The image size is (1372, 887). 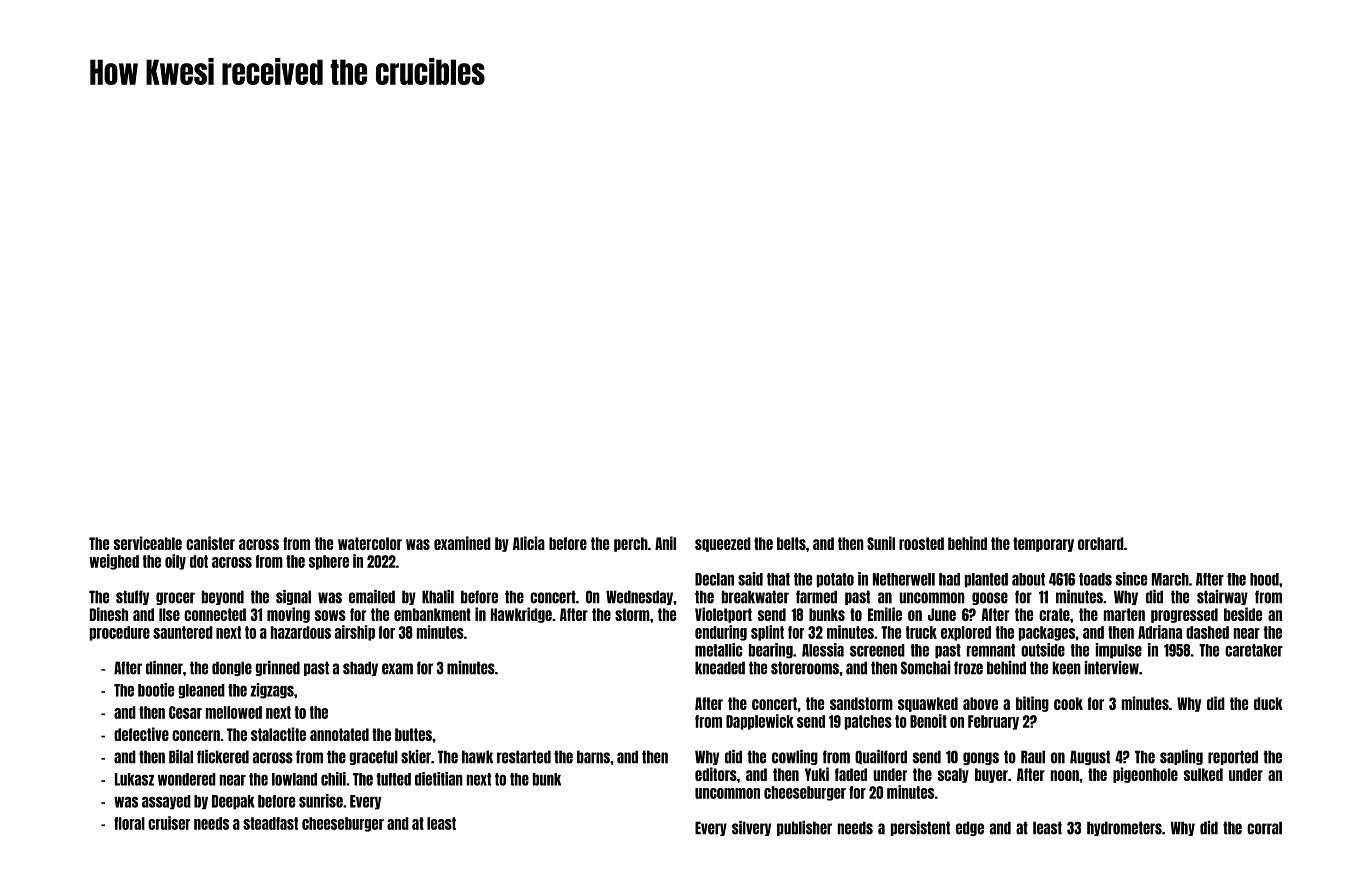 I want to click on dinner, so click(x=164, y=668).
